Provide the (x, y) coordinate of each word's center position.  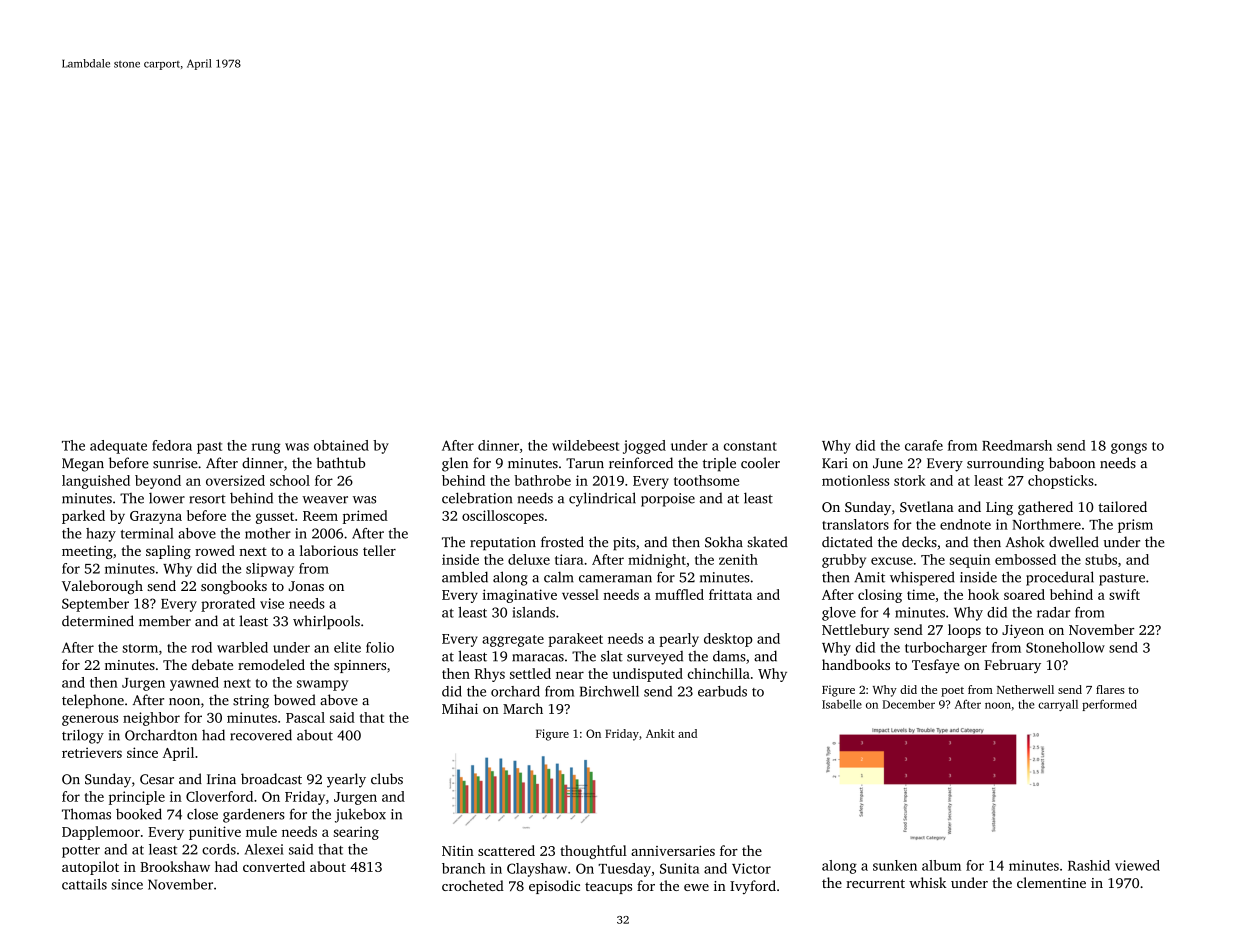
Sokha (724, 542)
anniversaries (673, 851)
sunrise (175, 463)
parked (83, 517)
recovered (261, 735)
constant (750, 446)
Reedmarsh (1017, 445)
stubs (1101, 559)
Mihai (460, 708)
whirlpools (326, 622)
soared (1024, 594)
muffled (679, 594)
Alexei (264, 849)
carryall (1058, 705)
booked (139, 814)
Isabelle (842, 704)
